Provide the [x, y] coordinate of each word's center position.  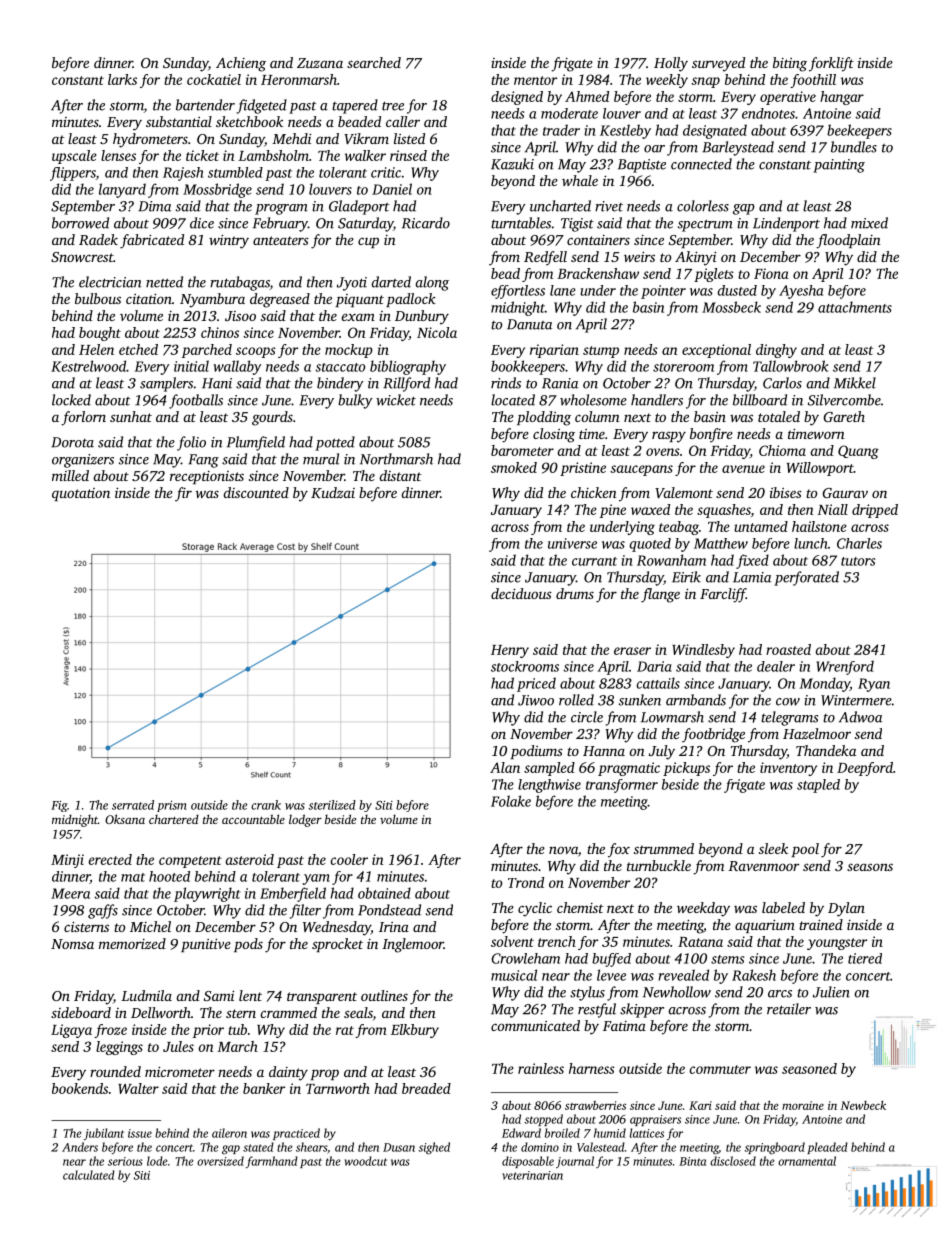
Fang [203, 461]
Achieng [241, 64]
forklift [831, 64]
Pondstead [389, 910]
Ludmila [146, 995]
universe [572, 543]
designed [517, 98]
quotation [81, 494]
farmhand [272, 1162]
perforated [806, 578]
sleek [773, 848]
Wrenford [845, 667]
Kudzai [333, 492]
